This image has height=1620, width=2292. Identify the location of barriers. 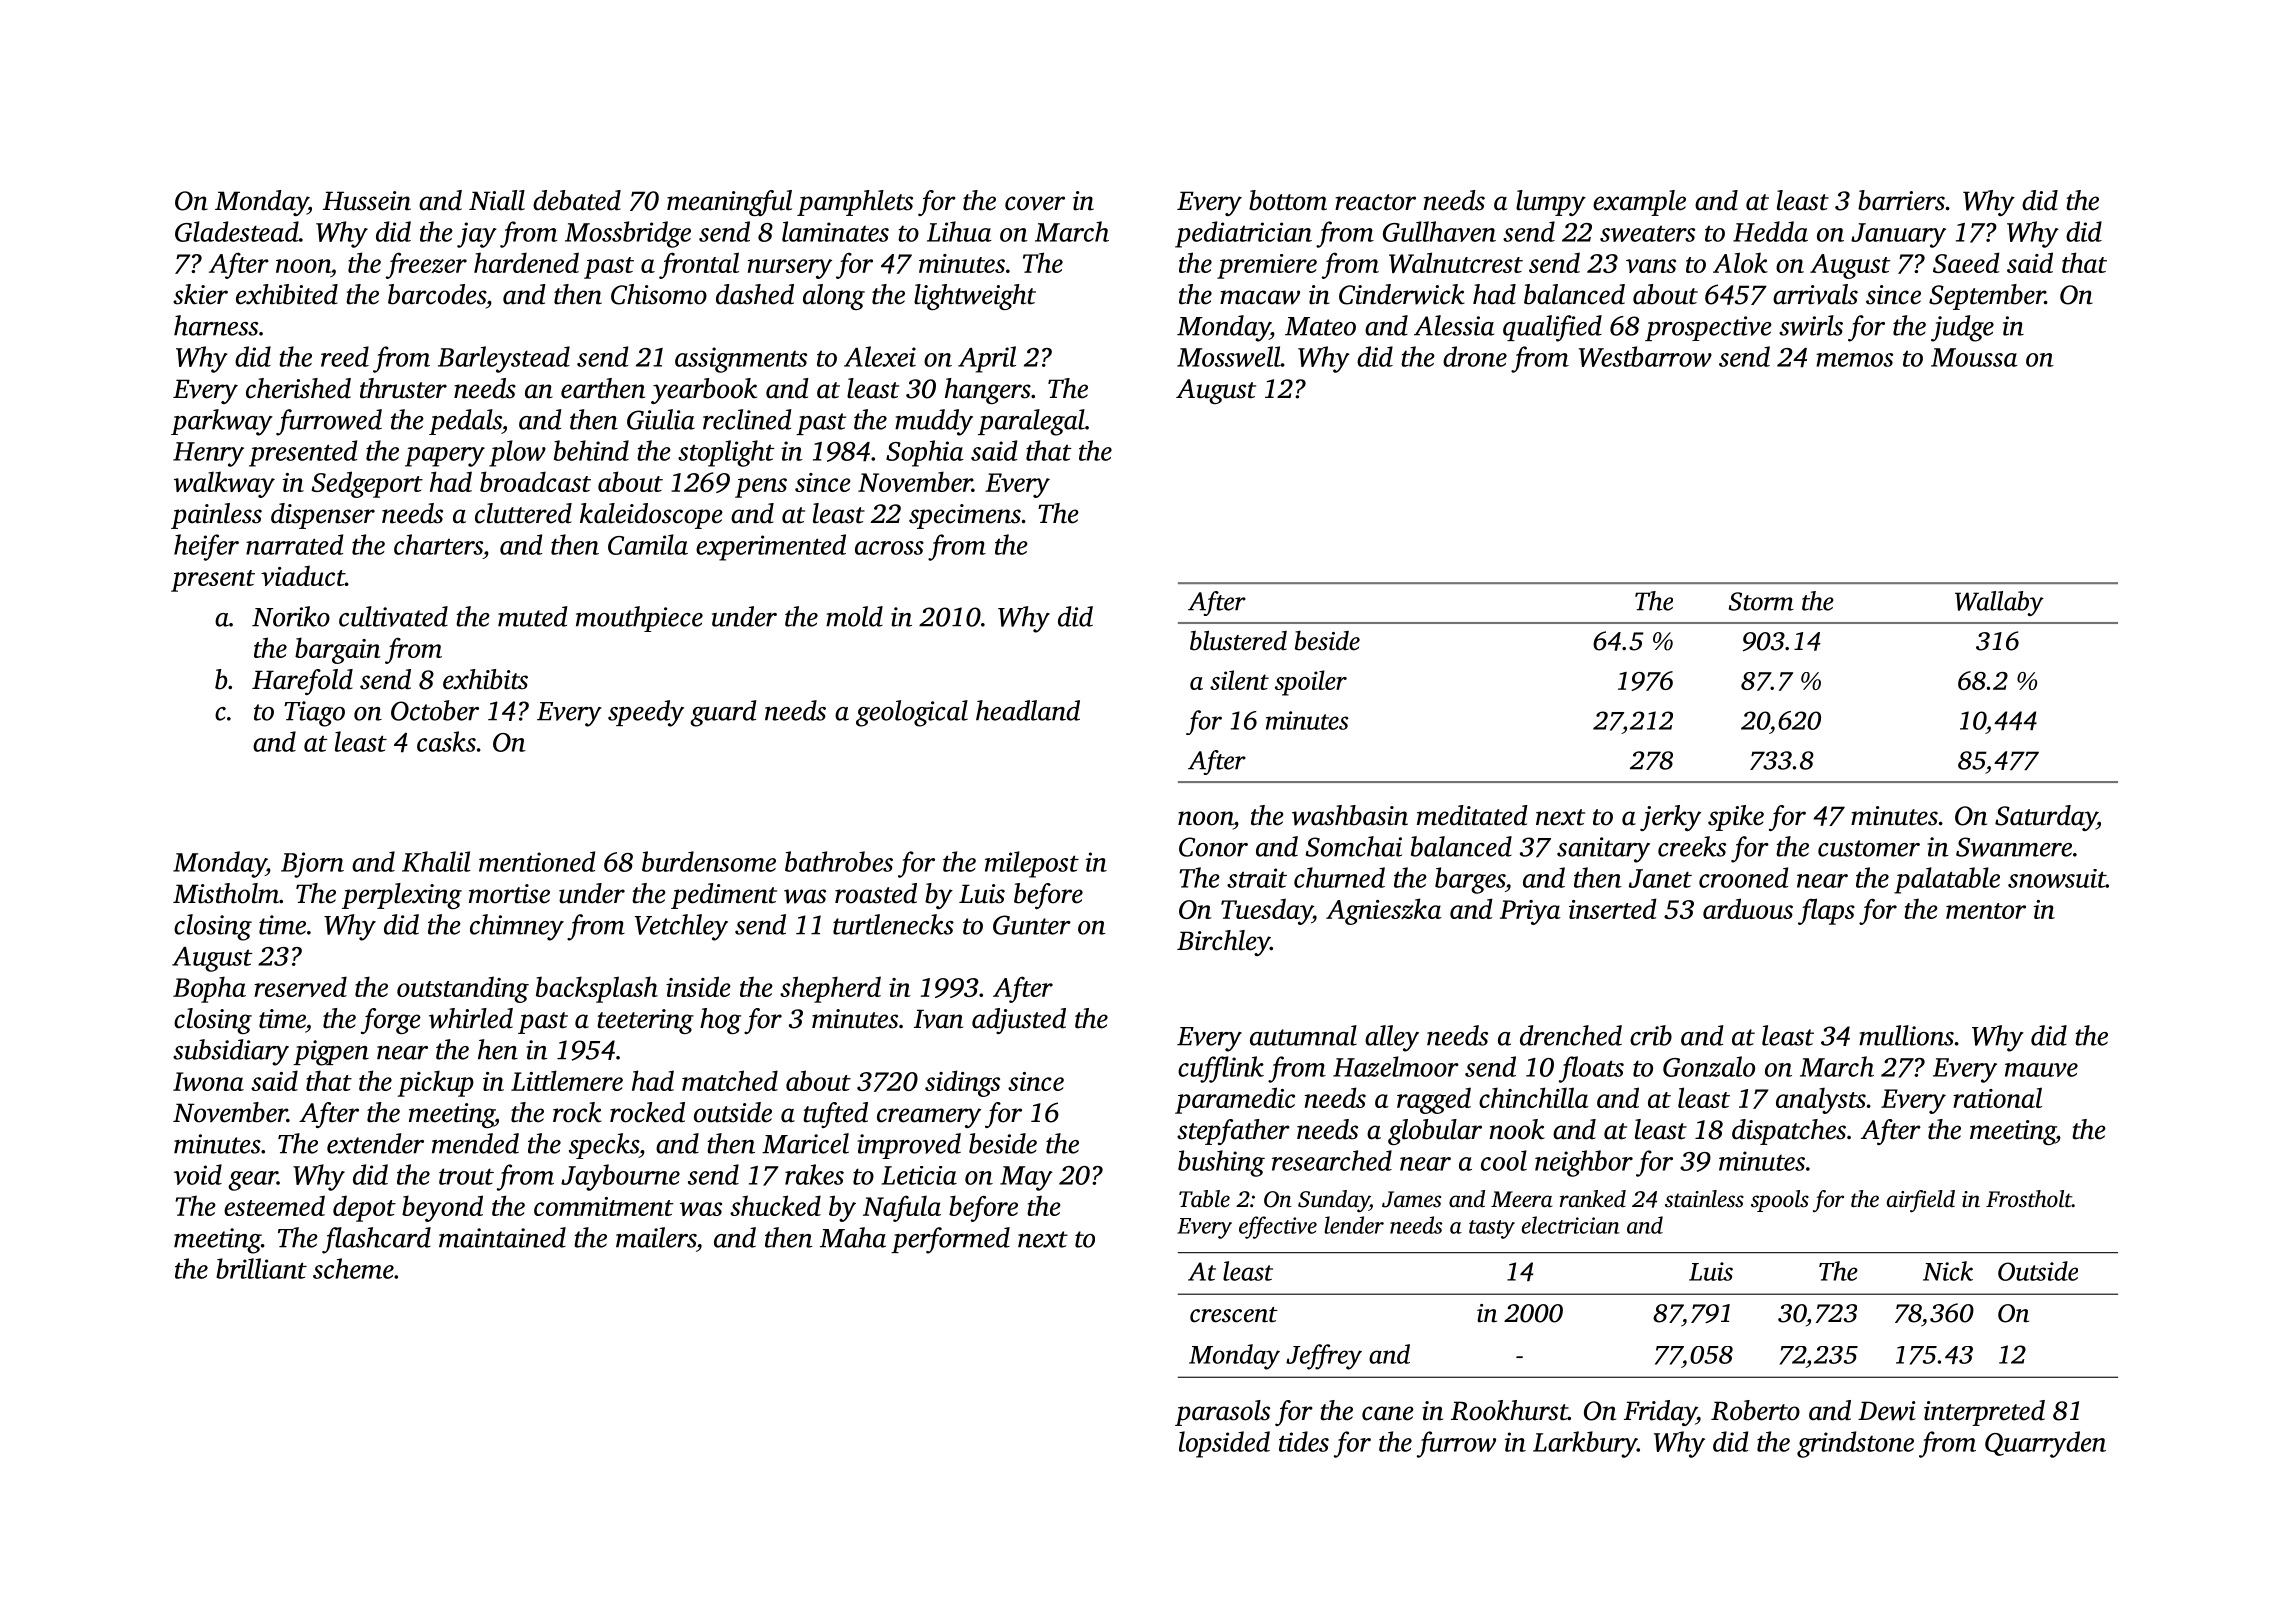
(1901, 200).
